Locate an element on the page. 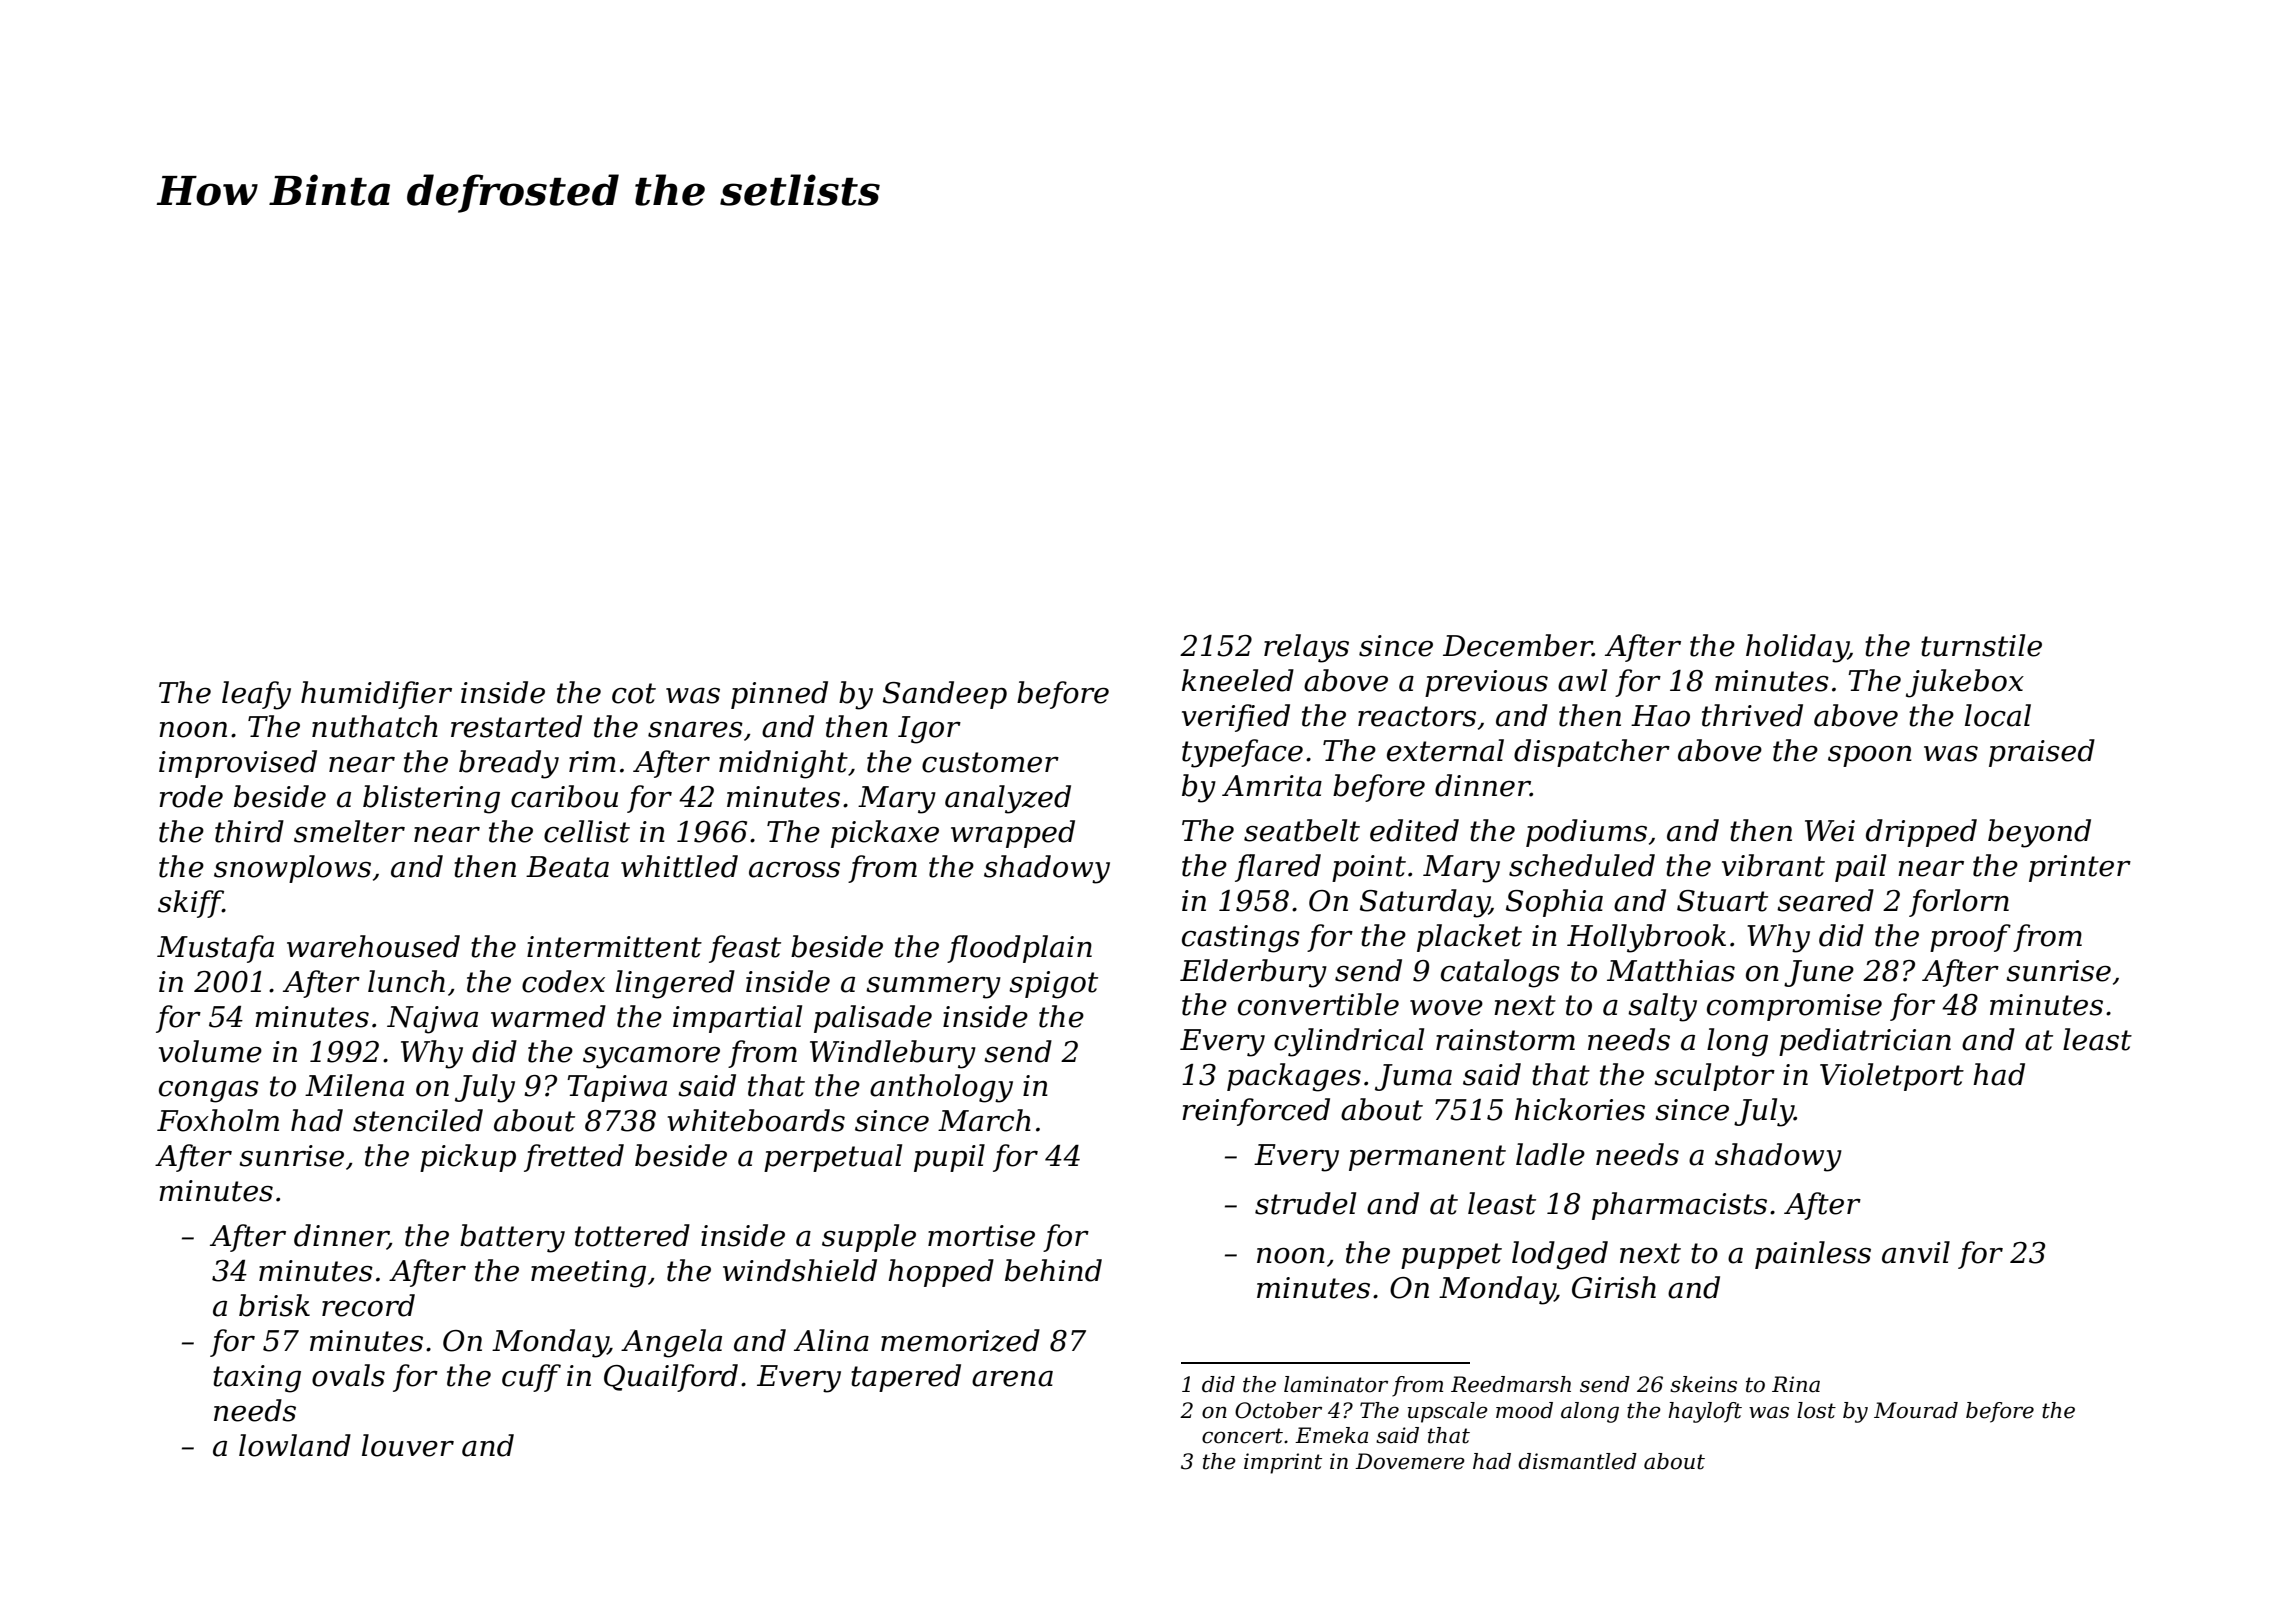 This image has width=2292, height=1620. anthology is located at coordinates (941, 1088).
